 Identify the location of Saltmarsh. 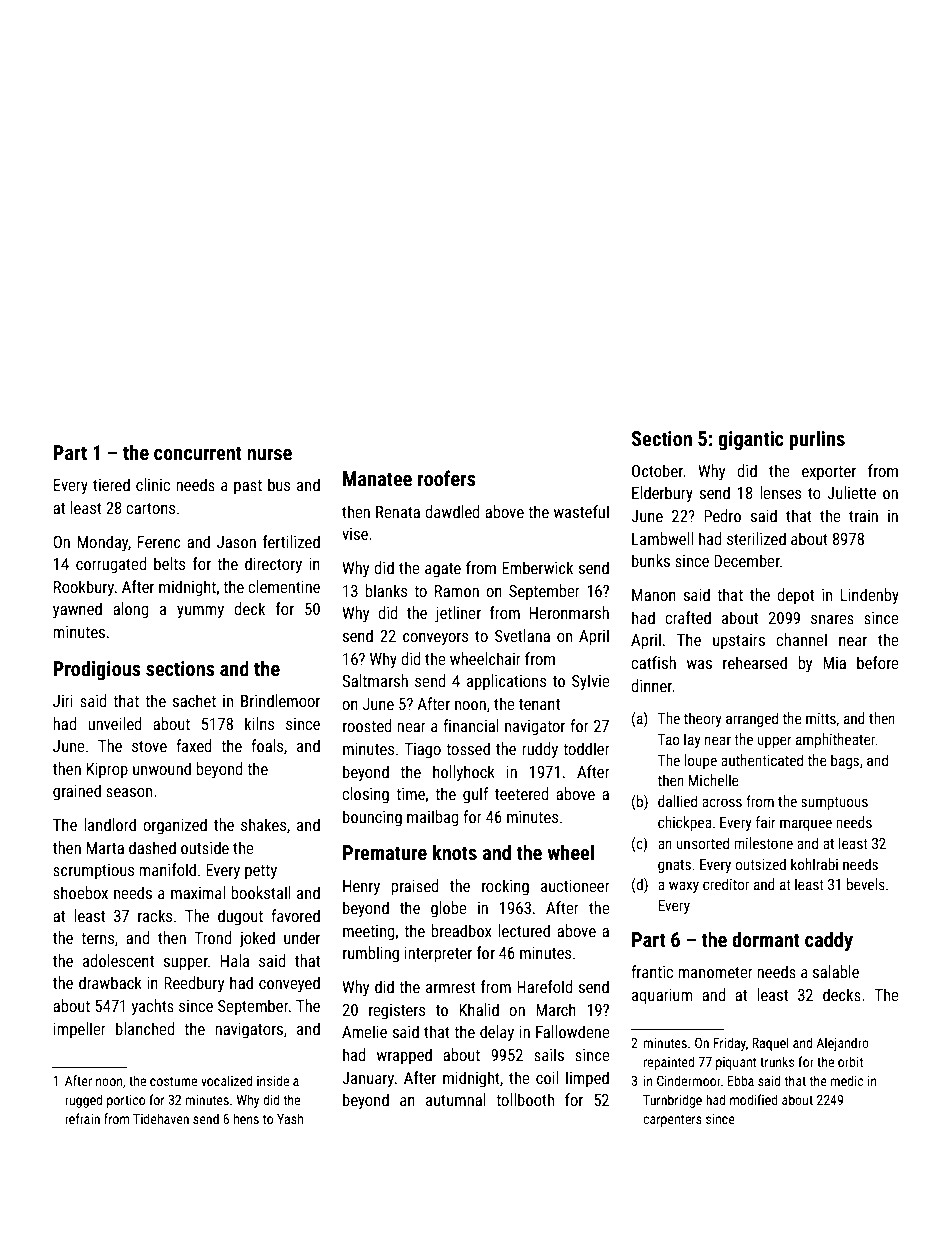
(375, 680).
